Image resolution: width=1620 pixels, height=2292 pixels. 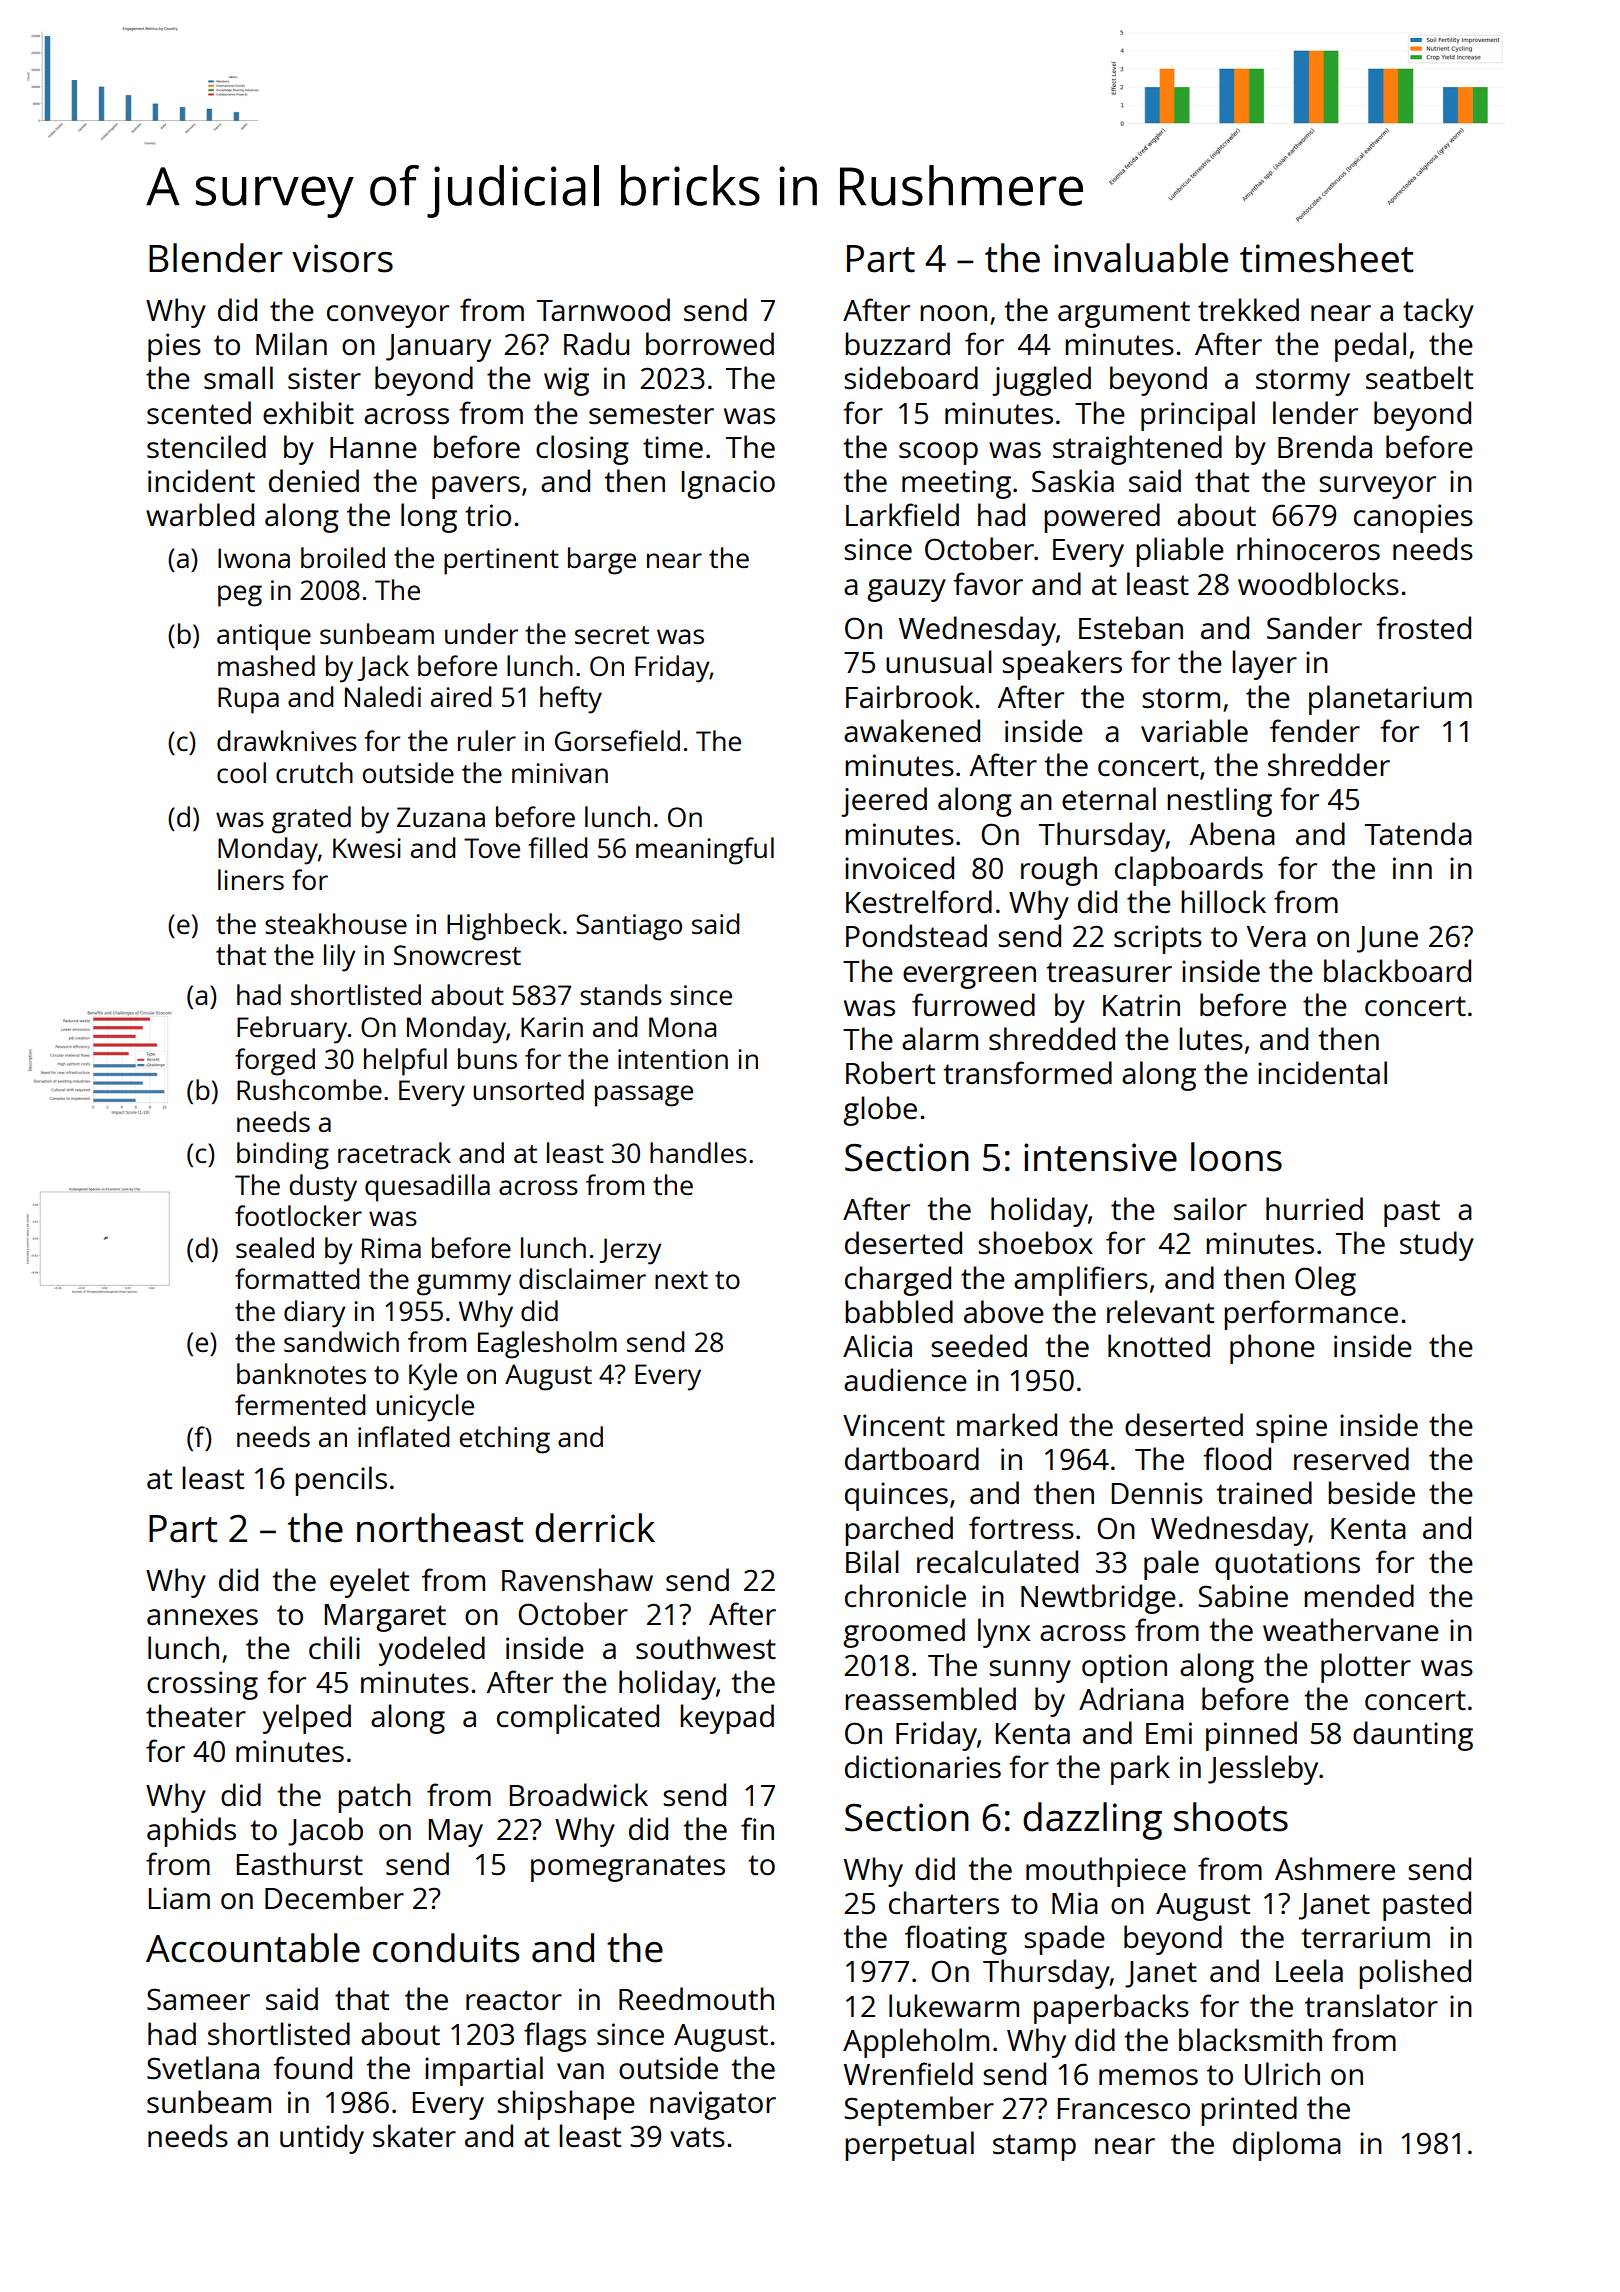 I want to click on treasurer, so click(x=1109, y=972).
